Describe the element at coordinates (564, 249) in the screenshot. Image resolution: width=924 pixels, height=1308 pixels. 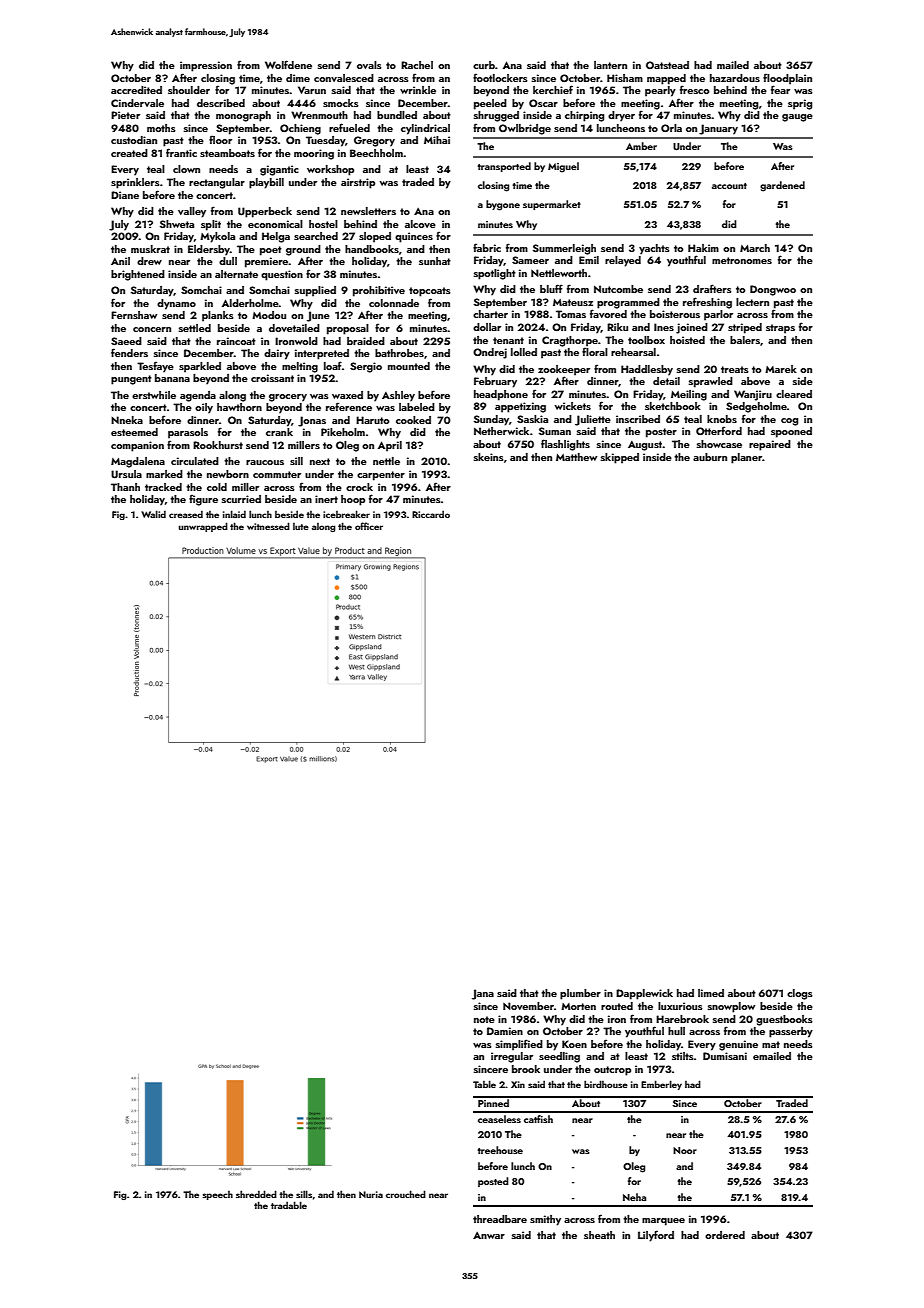
I see `Summerleigh` at that location.
